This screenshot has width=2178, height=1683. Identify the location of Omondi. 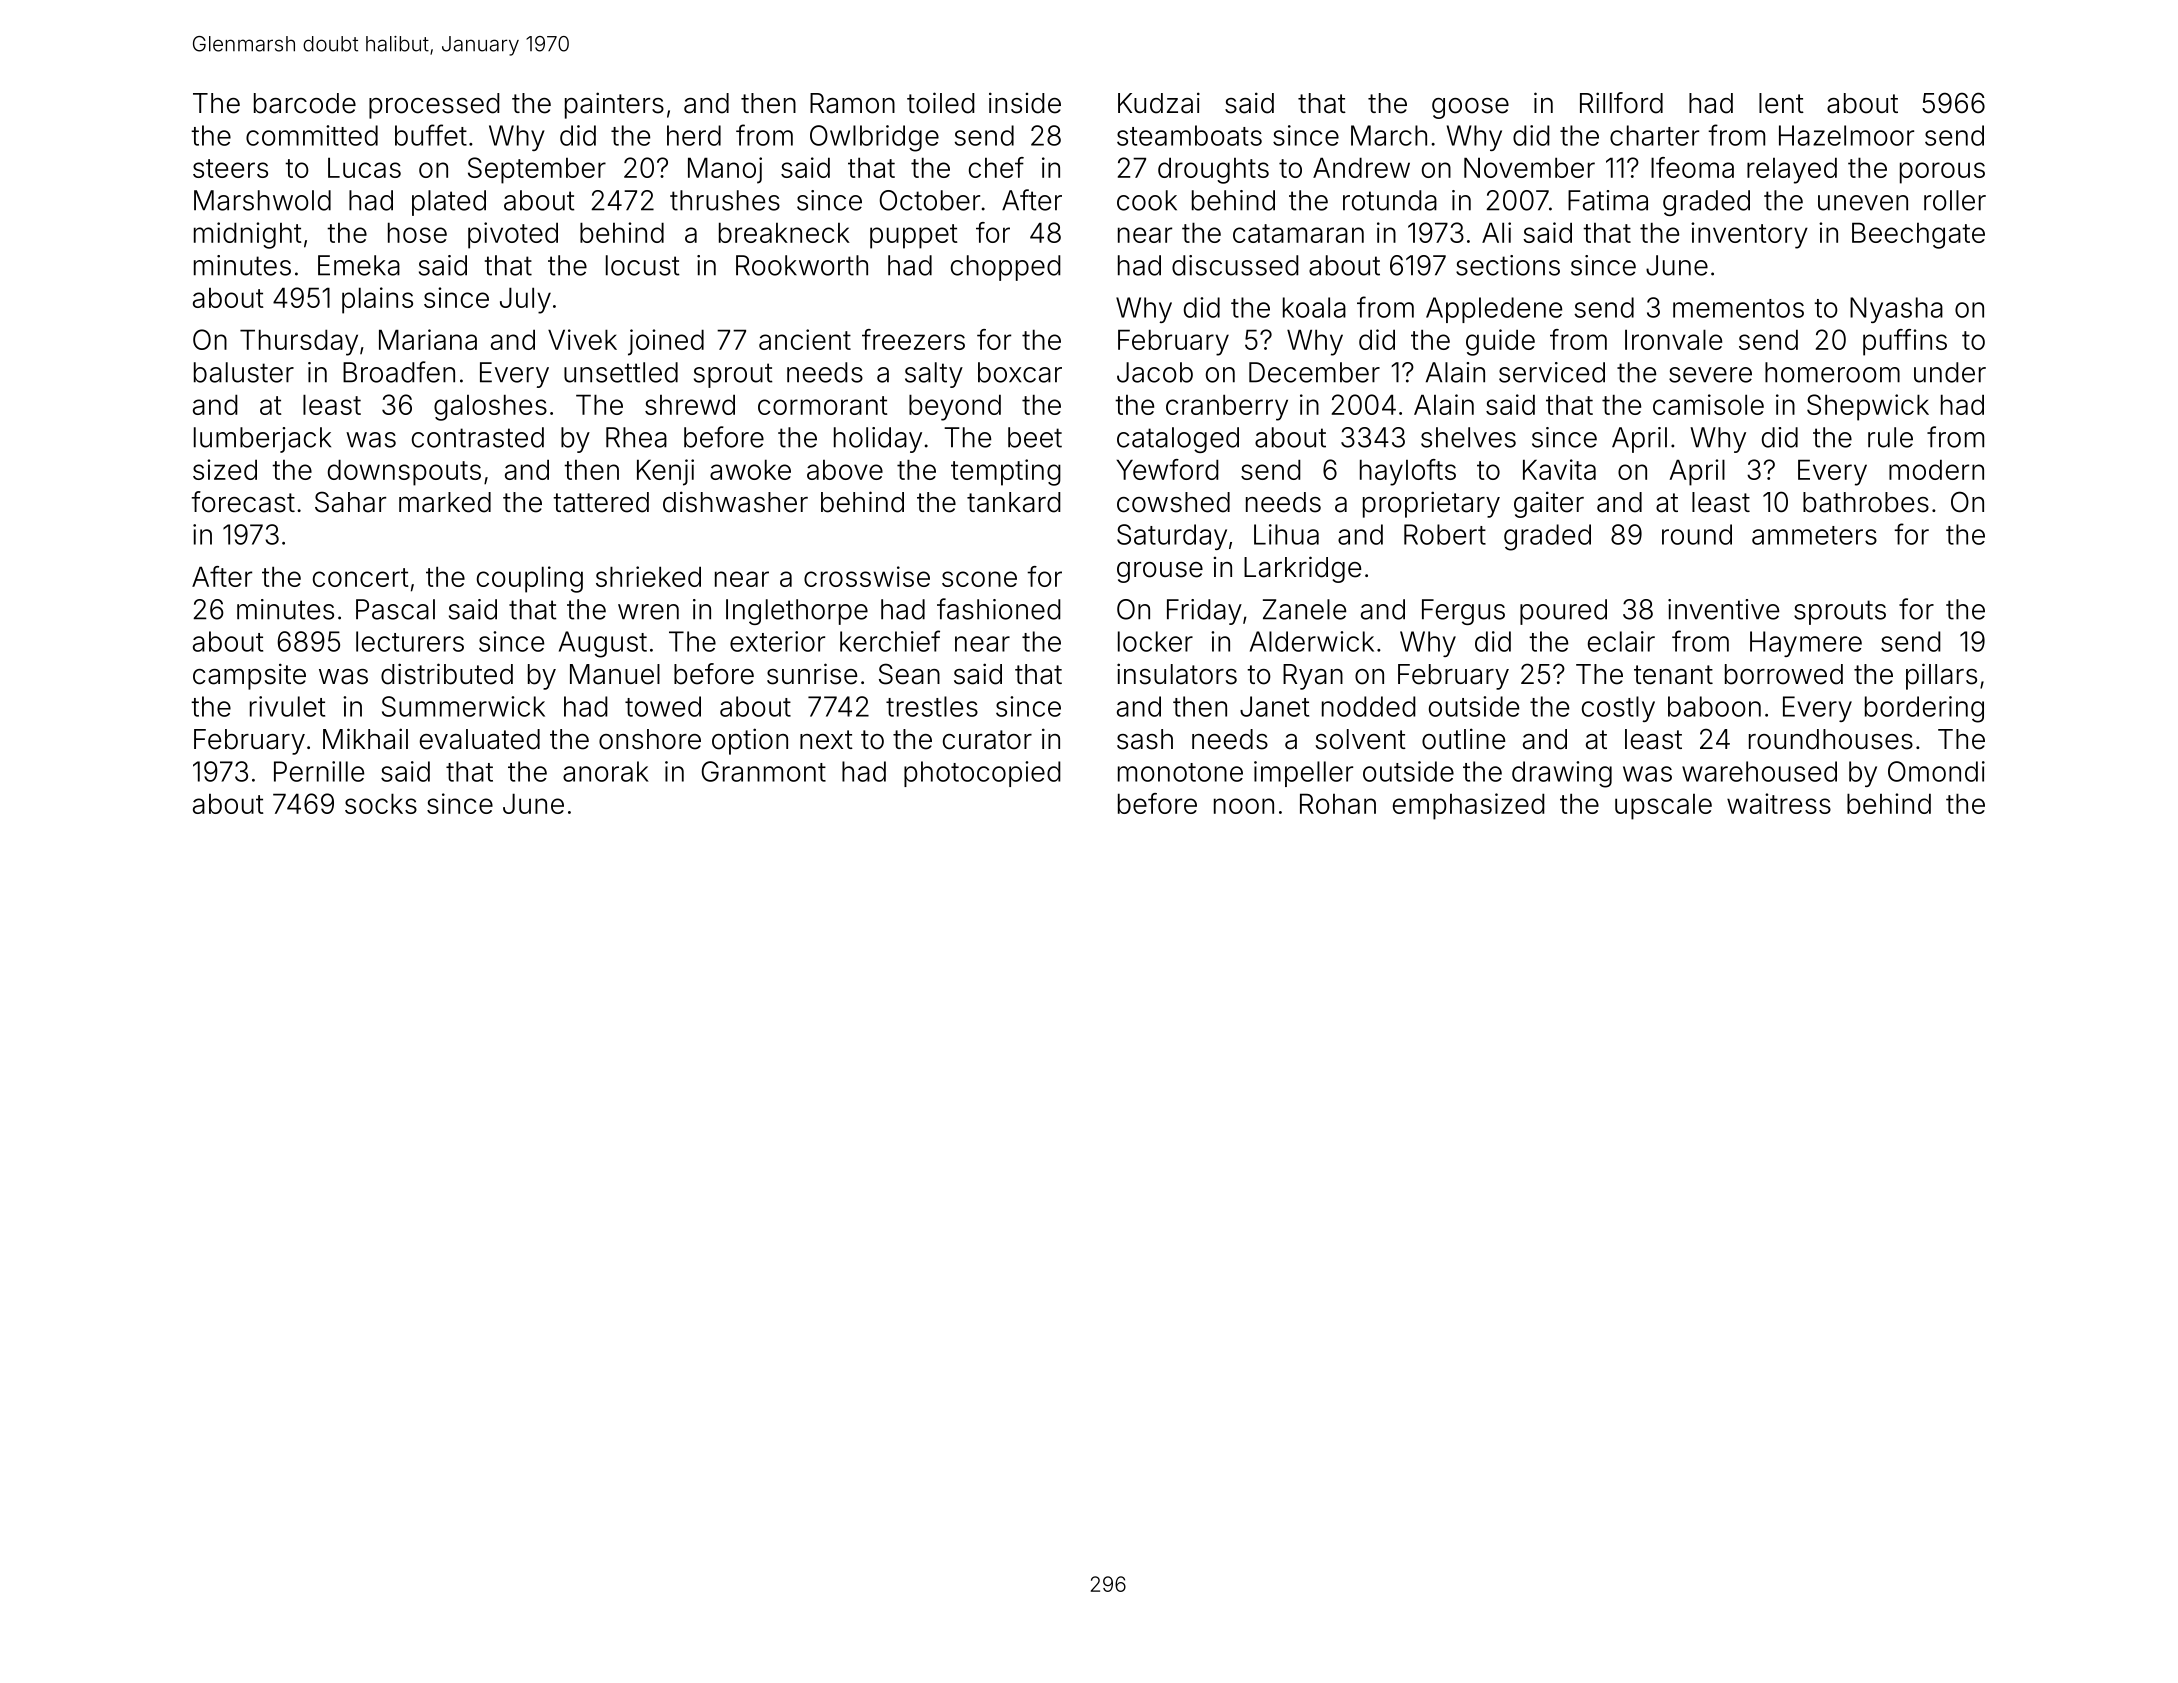
(1936, 771).
